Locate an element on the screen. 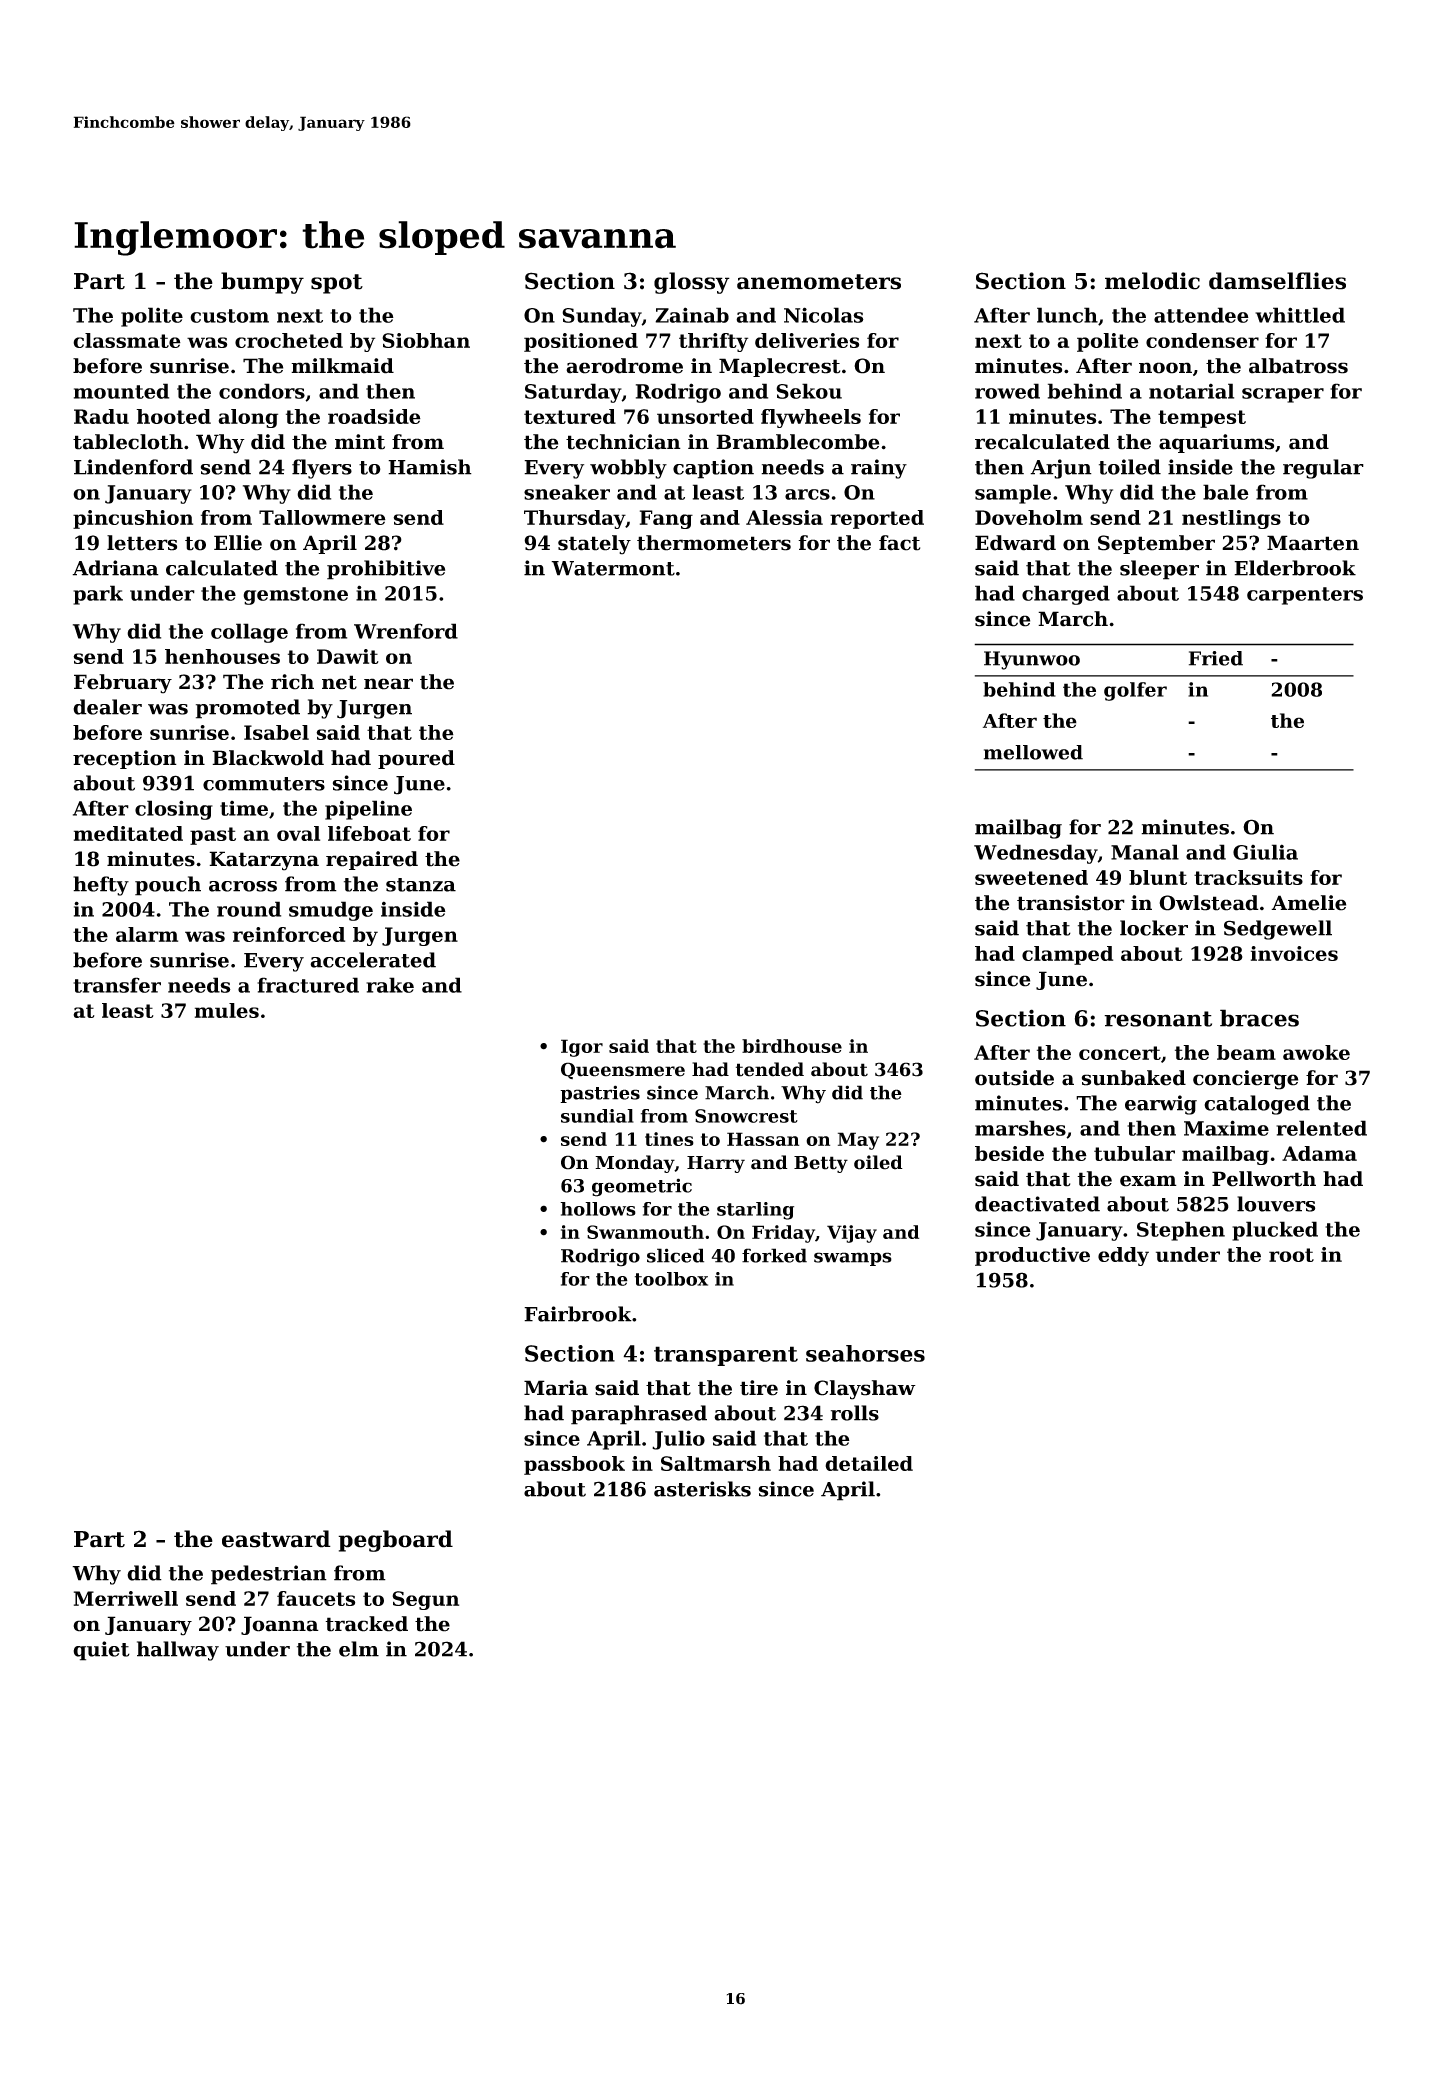 The image size is (1450, 2100). roadside is located at coordinates (374, 416).
